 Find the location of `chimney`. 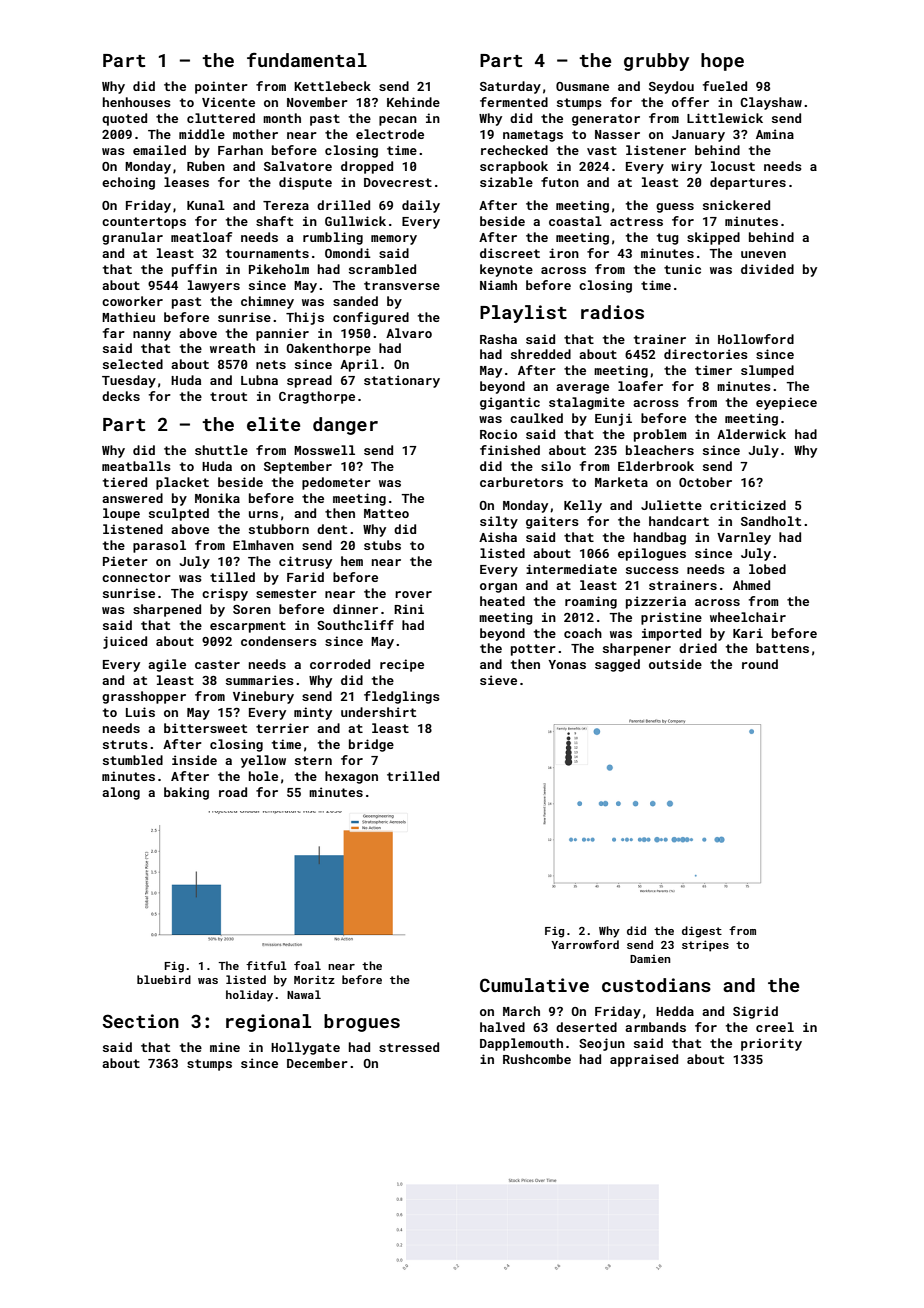

chimney is located at coordinates (267, 302).
